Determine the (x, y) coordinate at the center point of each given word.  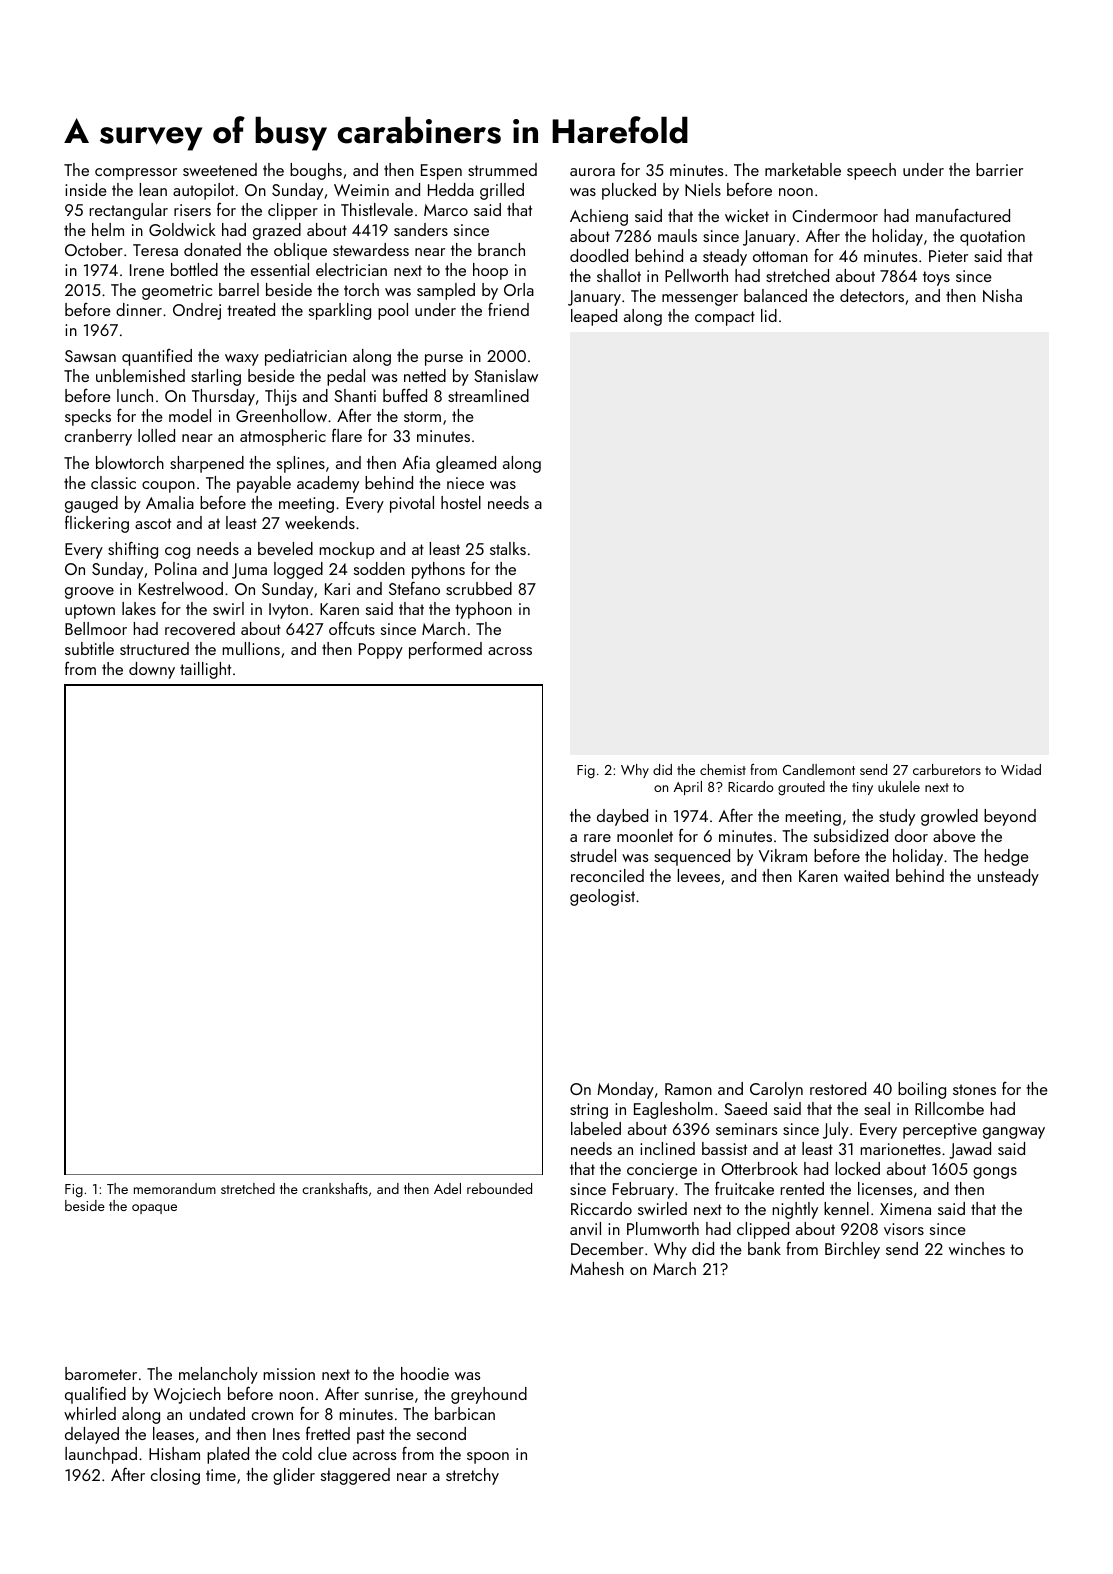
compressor (136, 174)
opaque (154, 1209)
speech (871, 171)
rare (597, 838)
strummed (502, 169)
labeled (596, 1128)
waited (866, 875)
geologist (602, 897)
